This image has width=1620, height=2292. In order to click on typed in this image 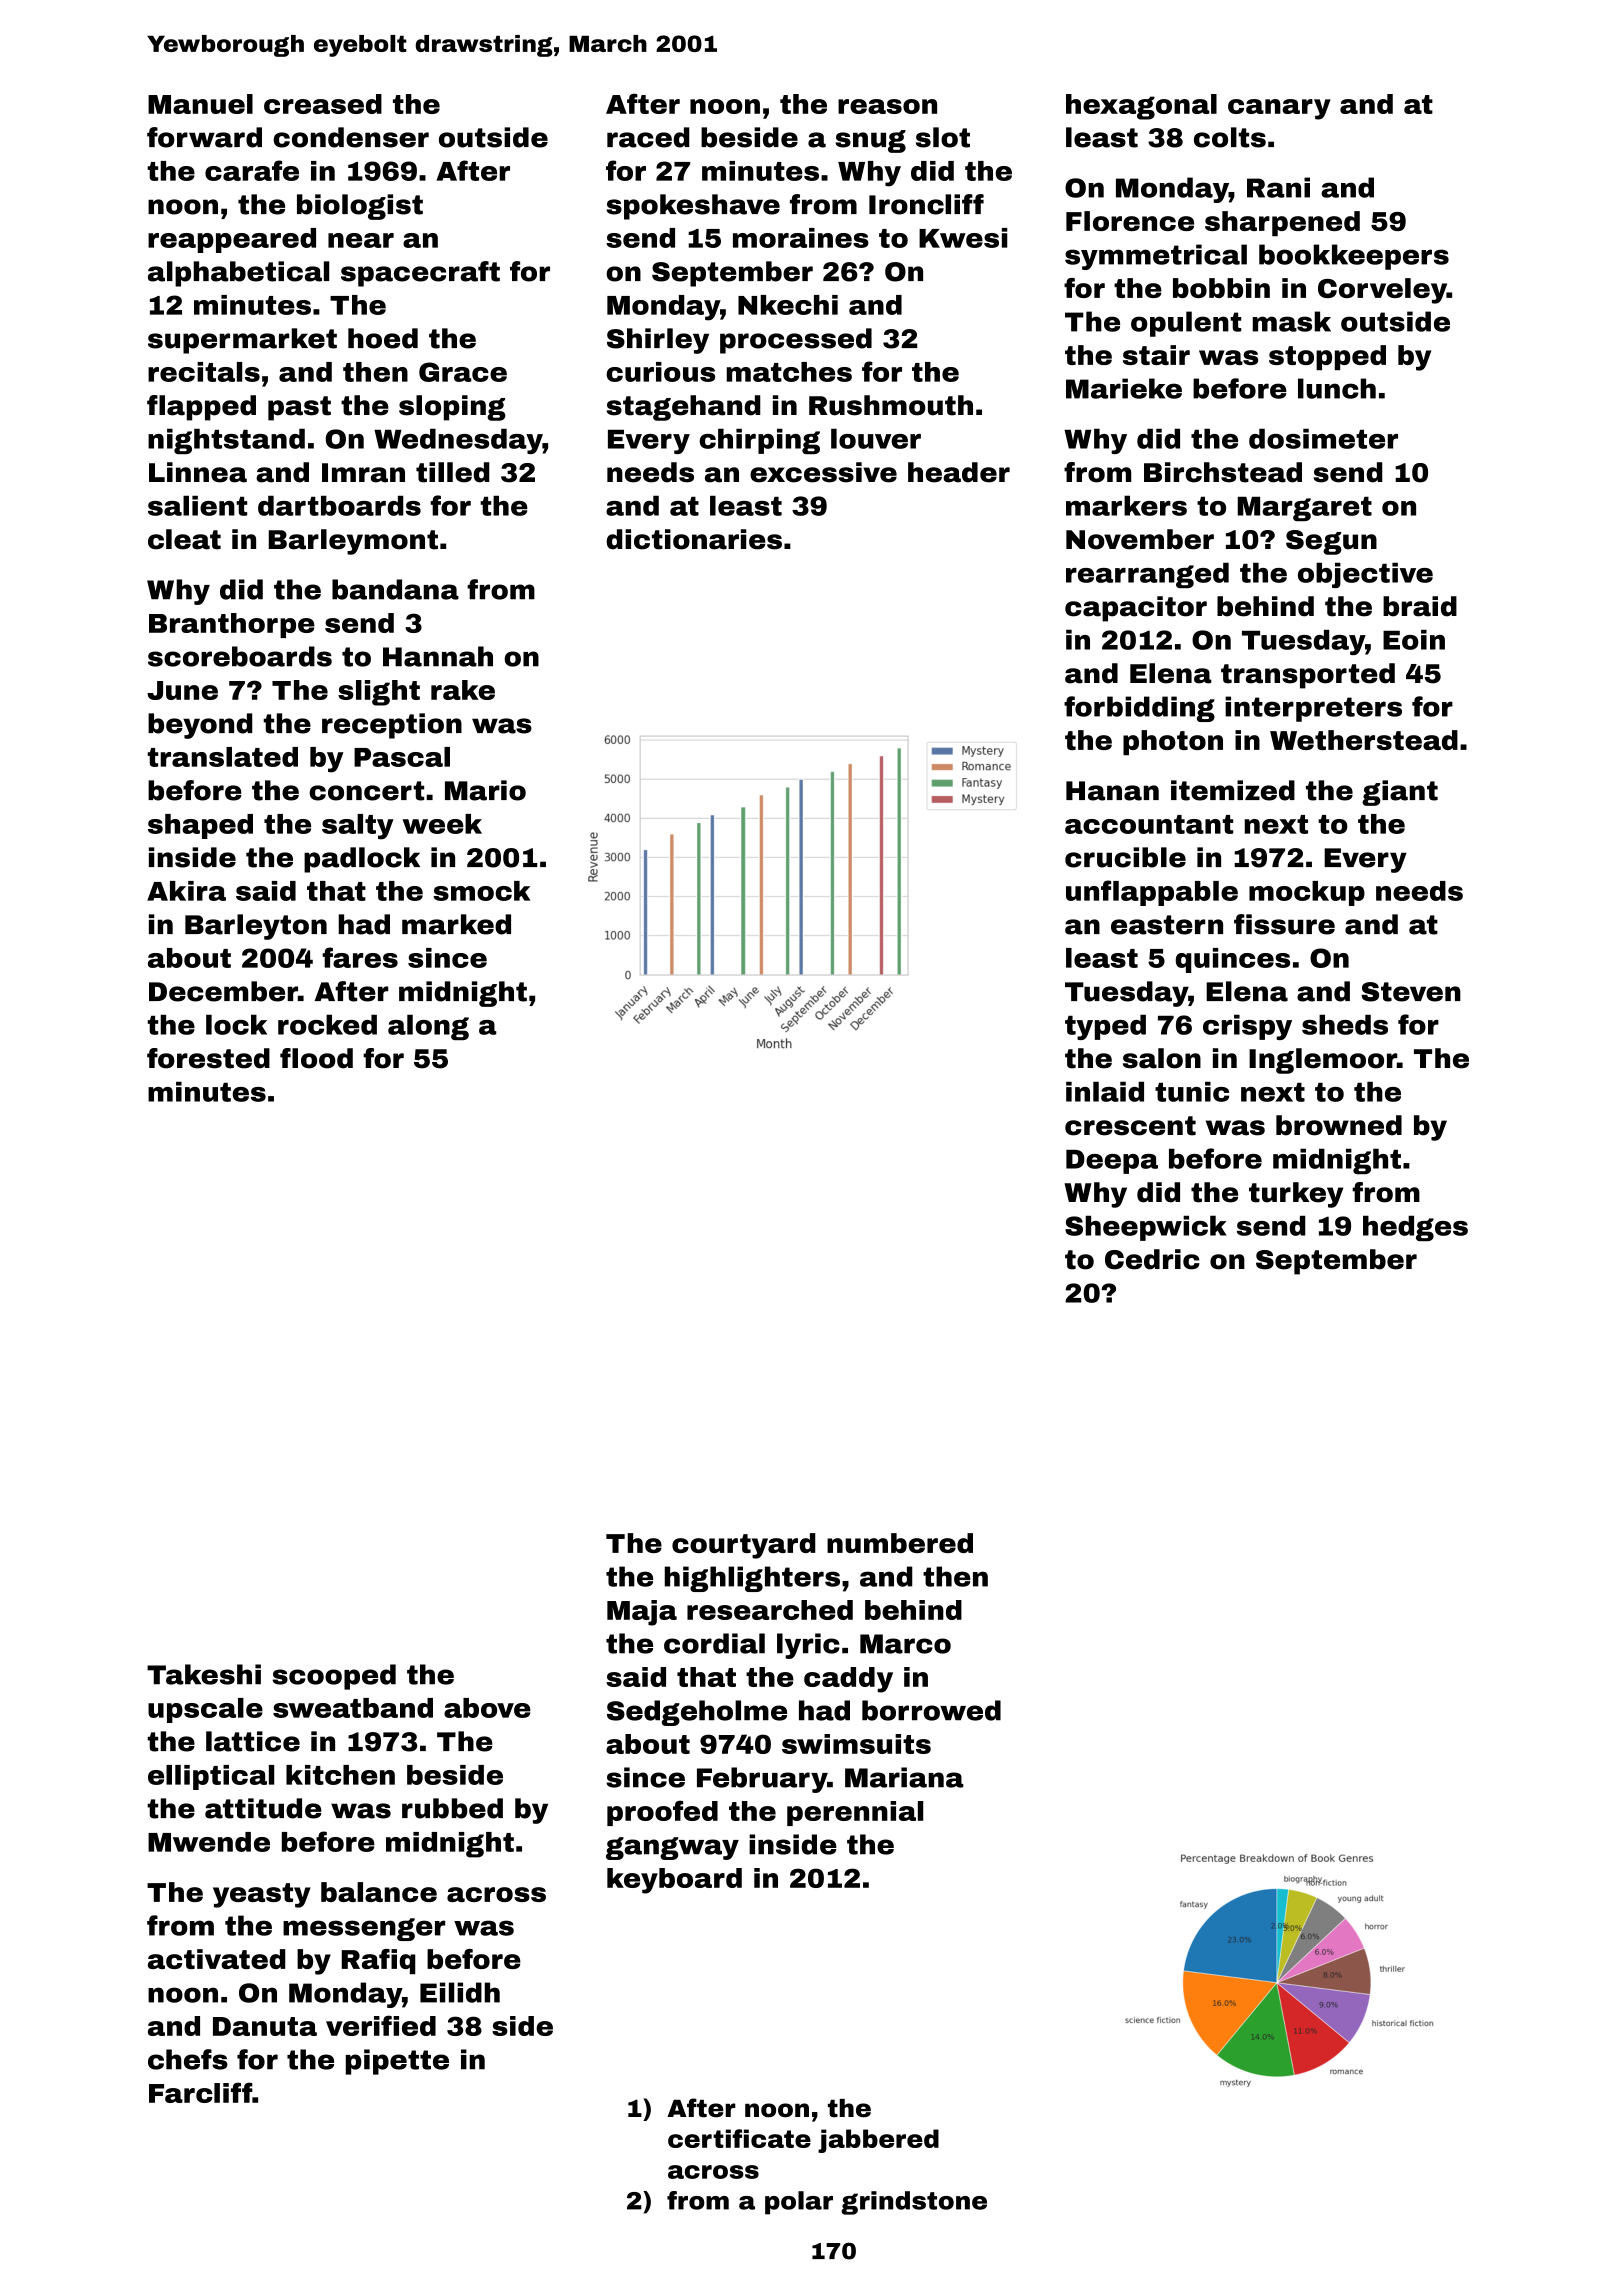, I will do `click(1105, 1027)`.
